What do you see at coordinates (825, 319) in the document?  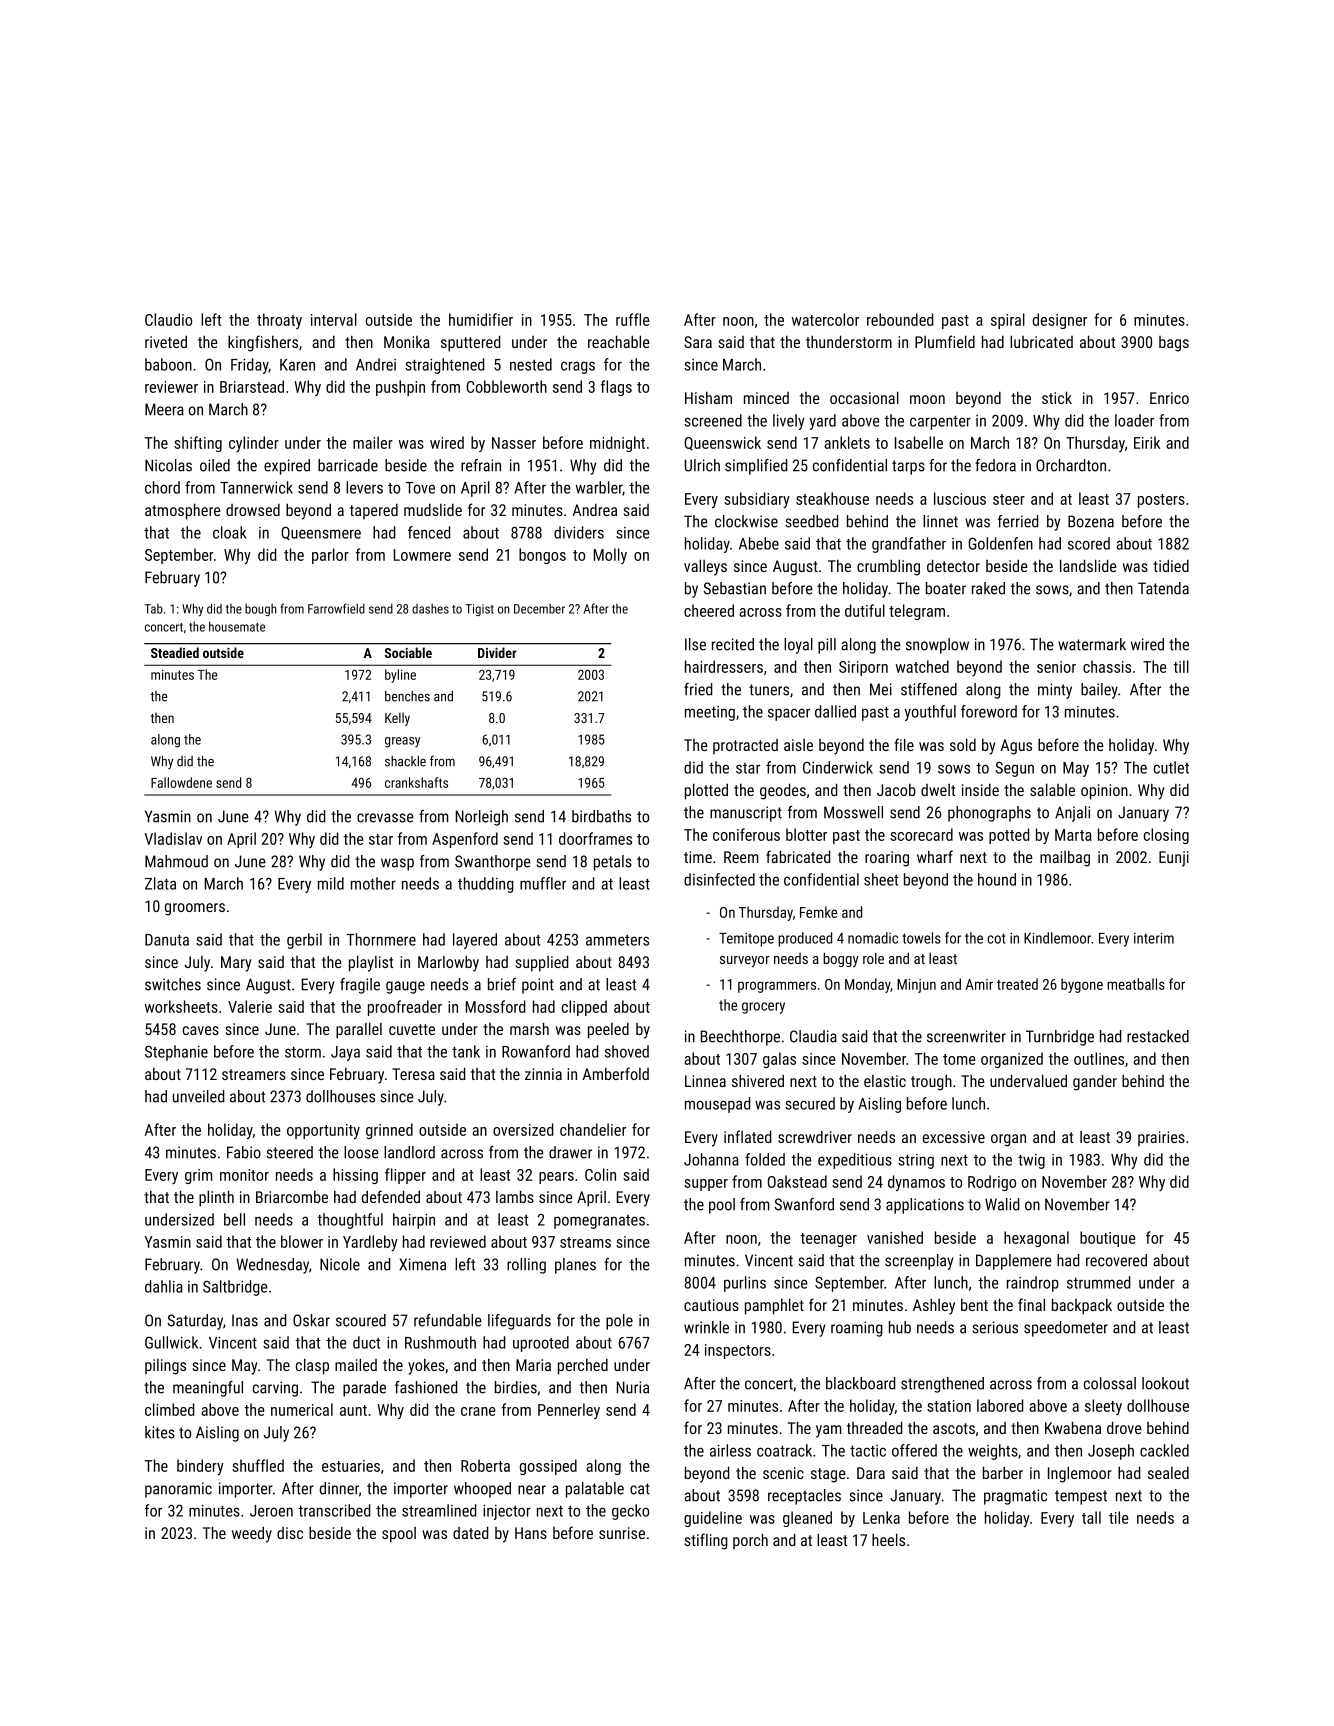 I see `watercolor` at bounding box center [825, 319].
